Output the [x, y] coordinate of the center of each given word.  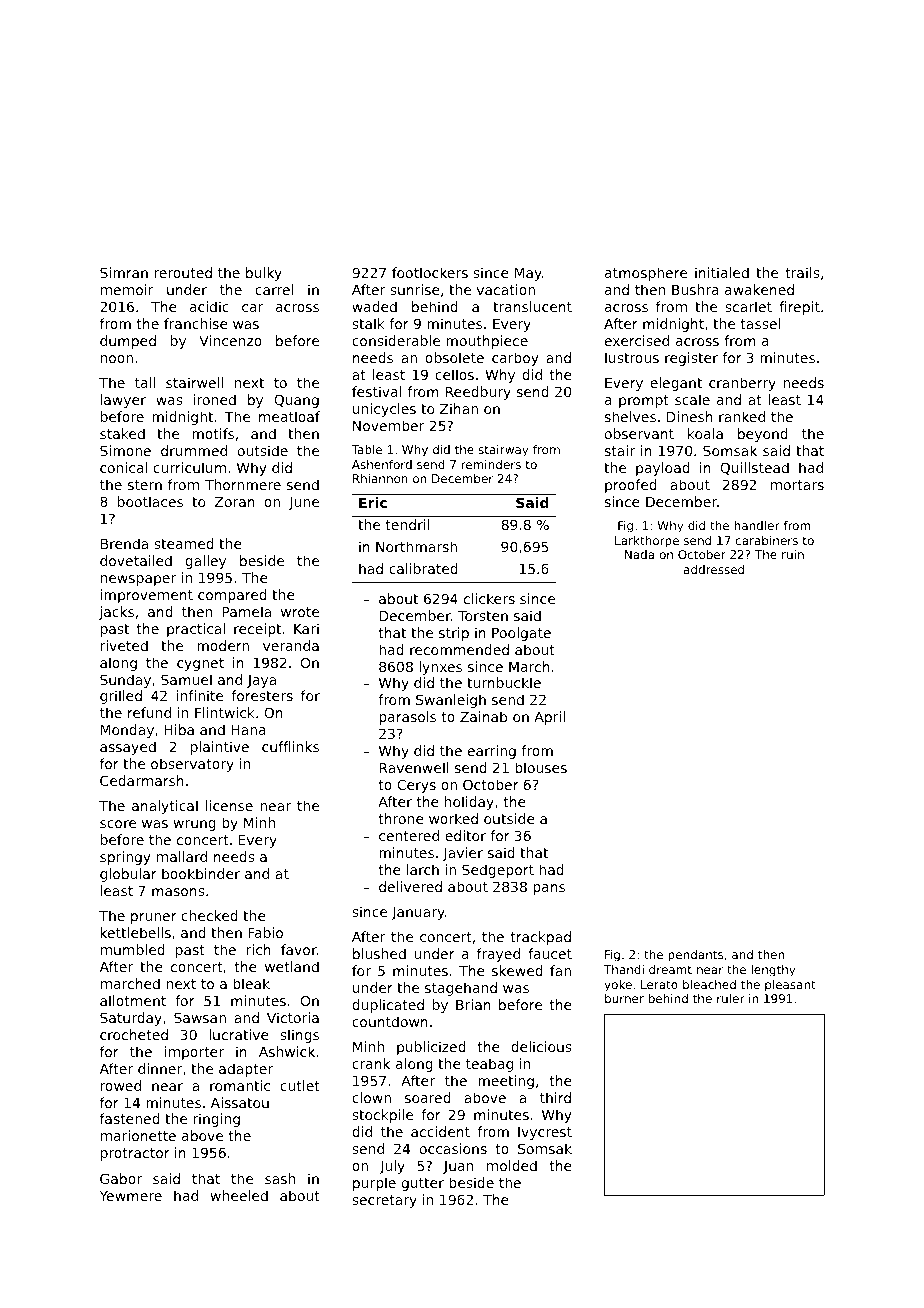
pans [549, 889]
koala [705, 433]
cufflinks [290, 746]
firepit [799, 308]
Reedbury [478, 393]
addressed [714, 569]
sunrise [415, 289]
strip [454, 634]
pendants [695, 956]
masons [178, 892]
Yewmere [131, 1196]
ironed [215, 399]
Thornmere [243, 484]
